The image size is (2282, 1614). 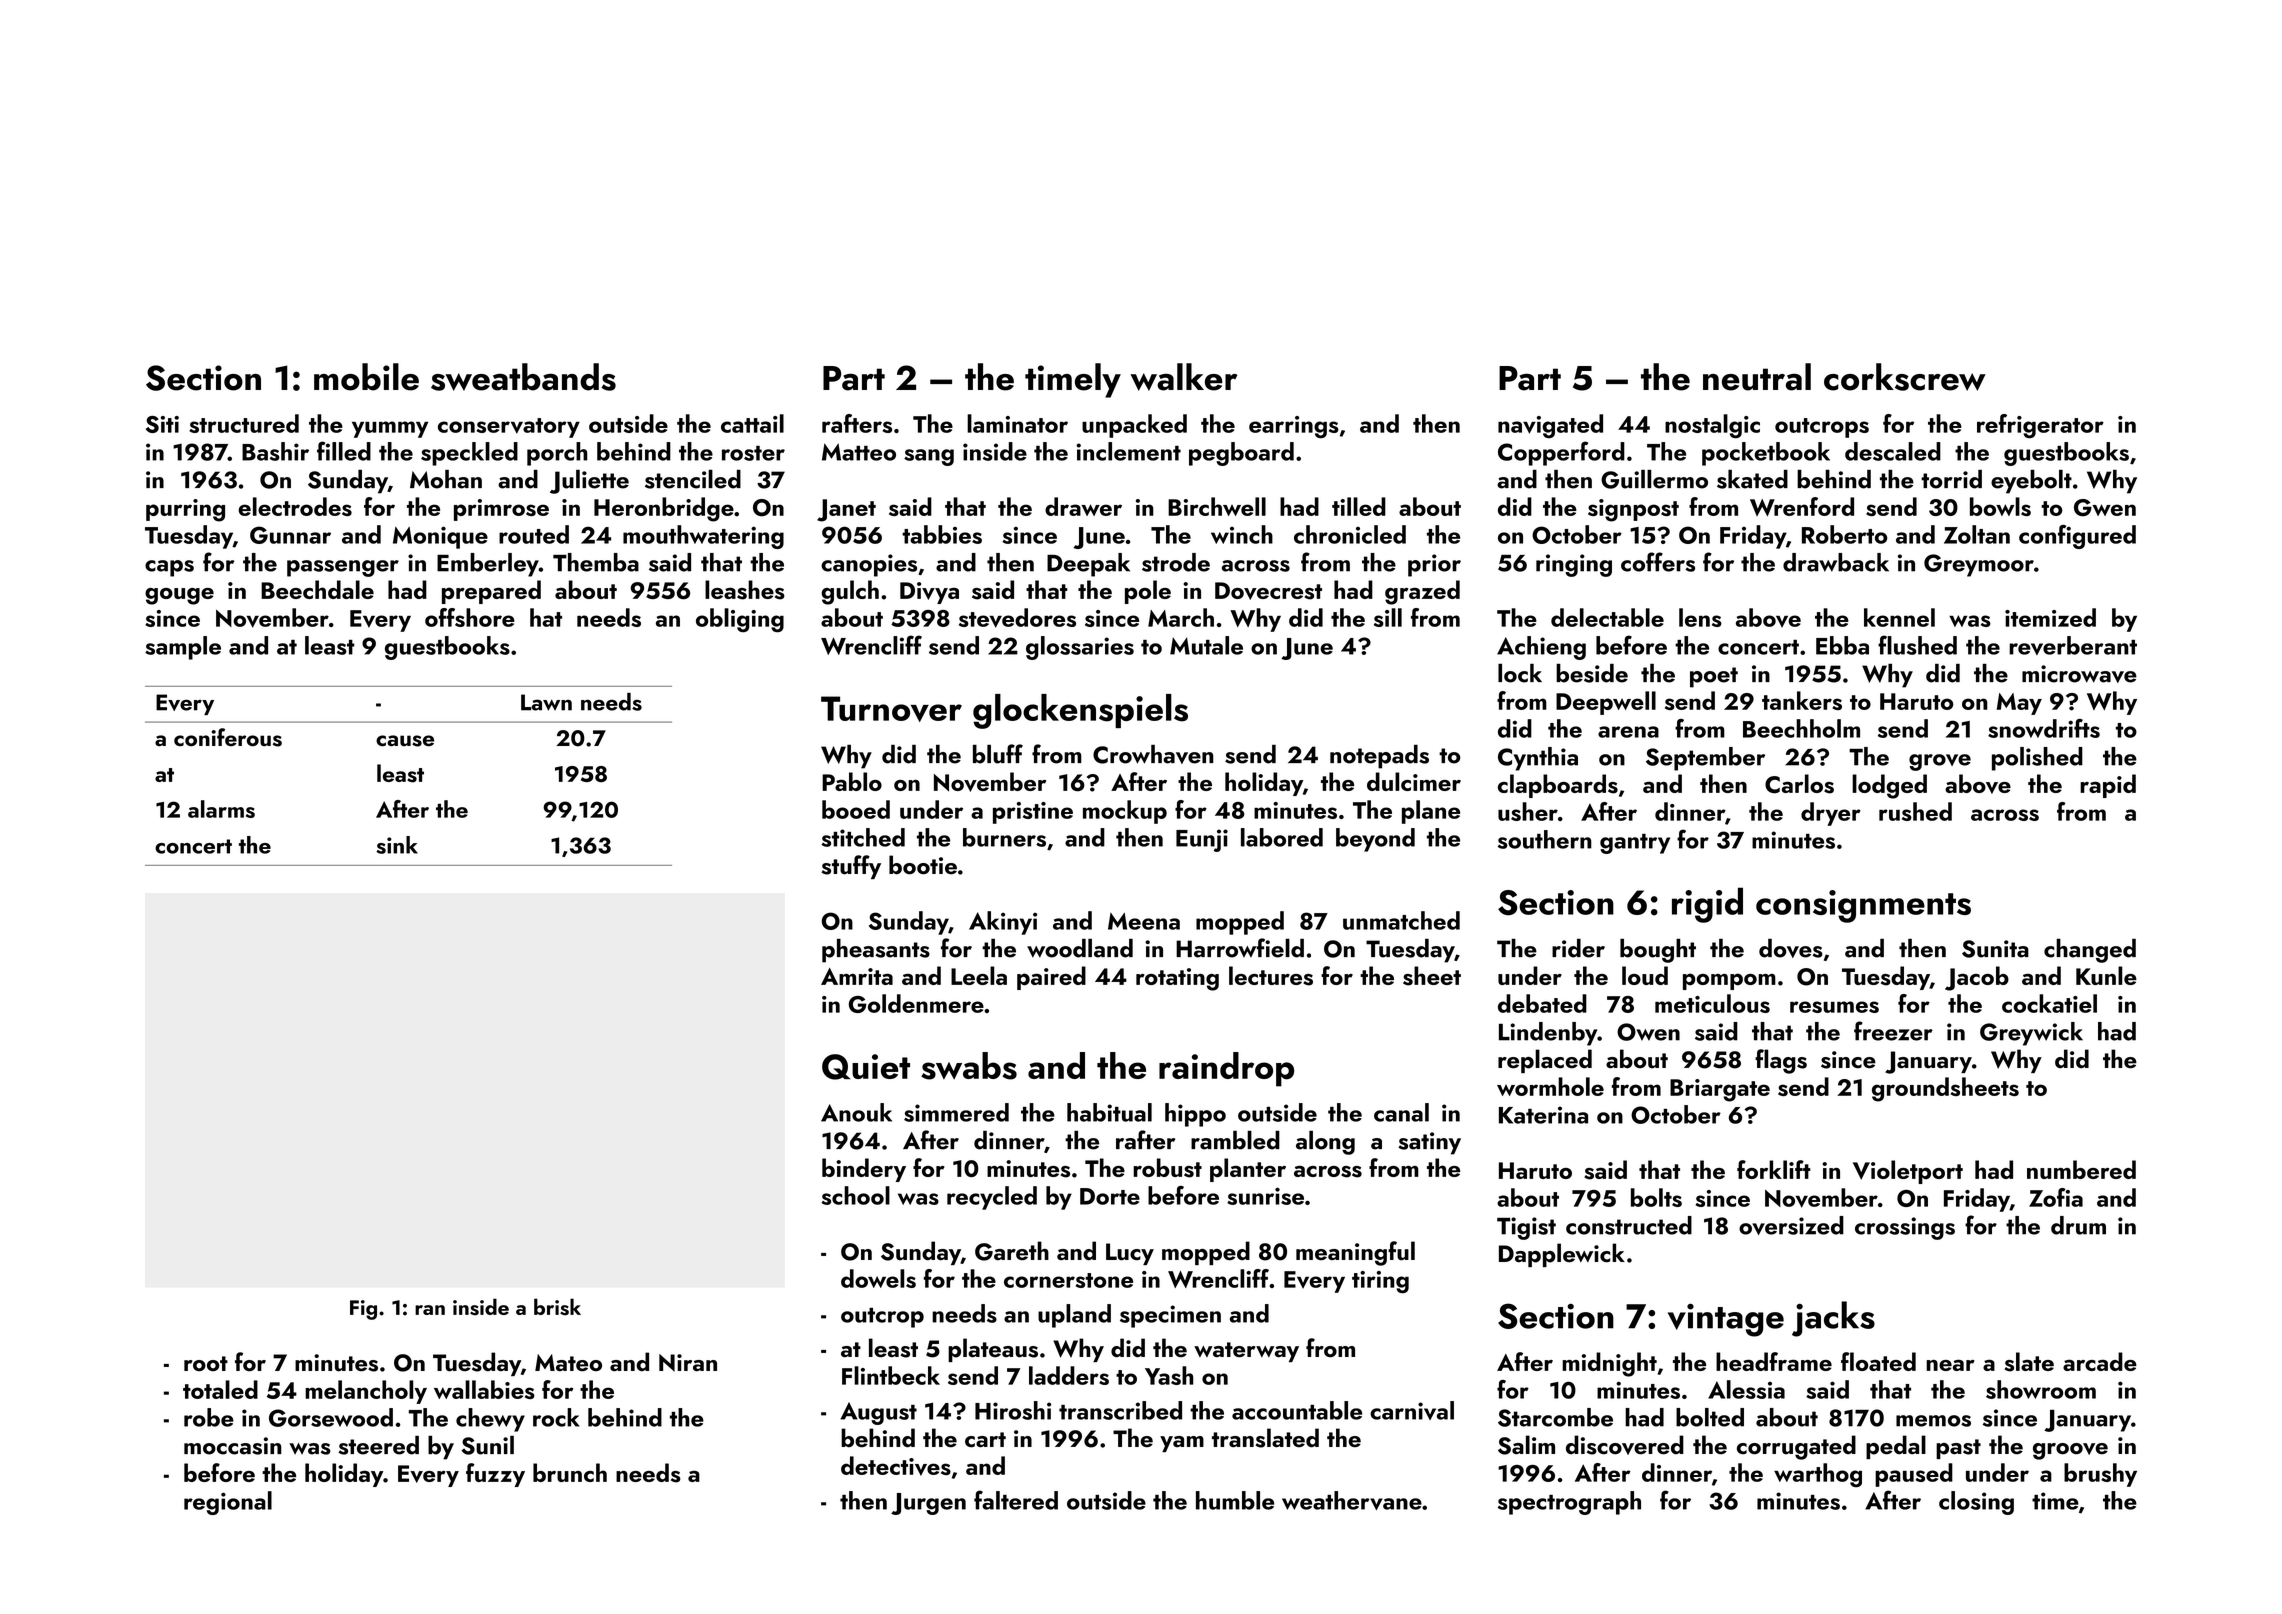 I want to click on regional, so click(x=228, y=1503).
